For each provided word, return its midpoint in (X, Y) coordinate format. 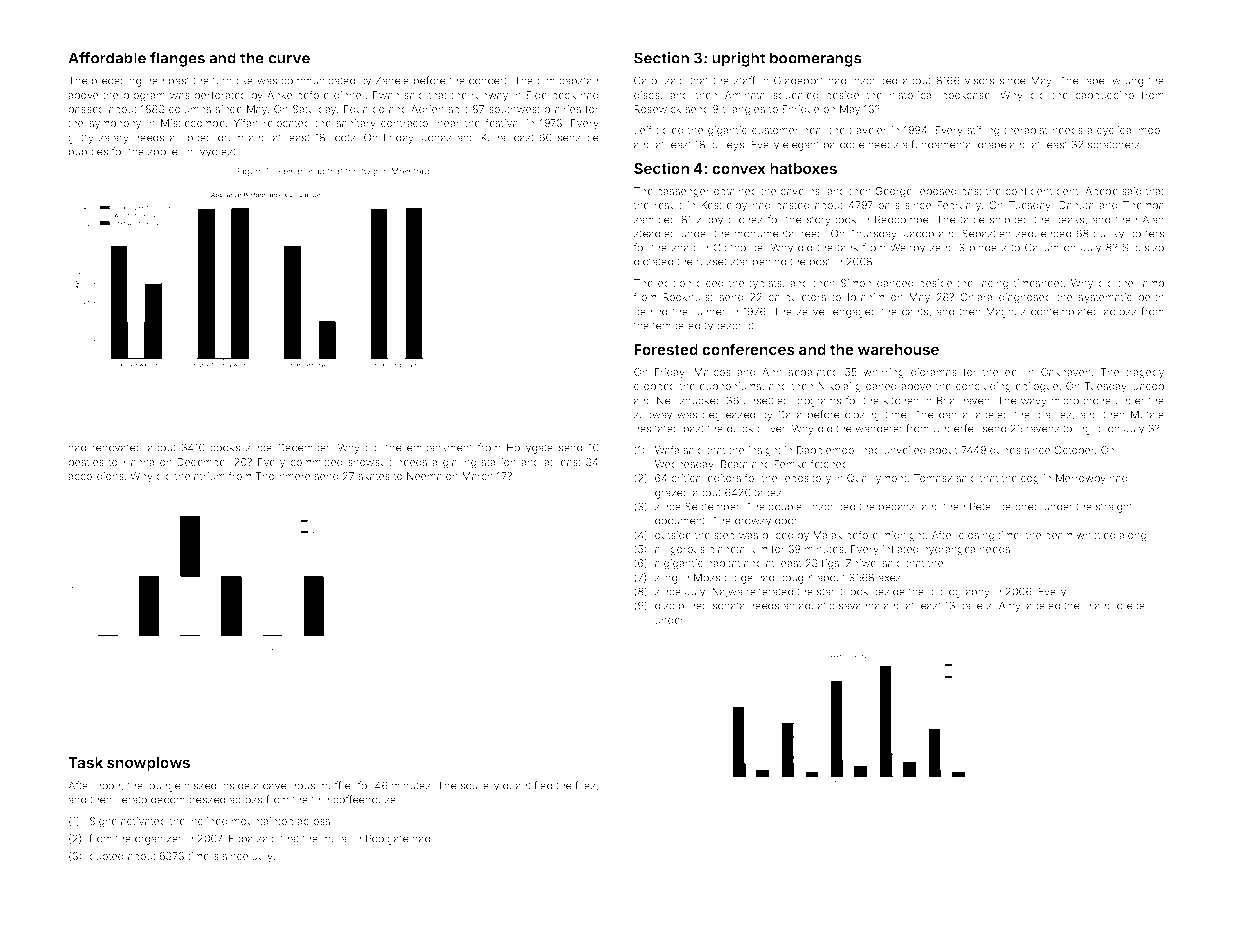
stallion (498, 462)
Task (85, 762)
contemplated (1065, 312)
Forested (666, 349)
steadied (655, 233)
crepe (1131, 607)
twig (369, 172)
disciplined (681, 606)
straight (1114, 507)
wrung (1127, 82)
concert (488, 81)
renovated (117, 447)
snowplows (148, 764)
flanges (177, 59)
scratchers (1113, 144)
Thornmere (282, 476)
